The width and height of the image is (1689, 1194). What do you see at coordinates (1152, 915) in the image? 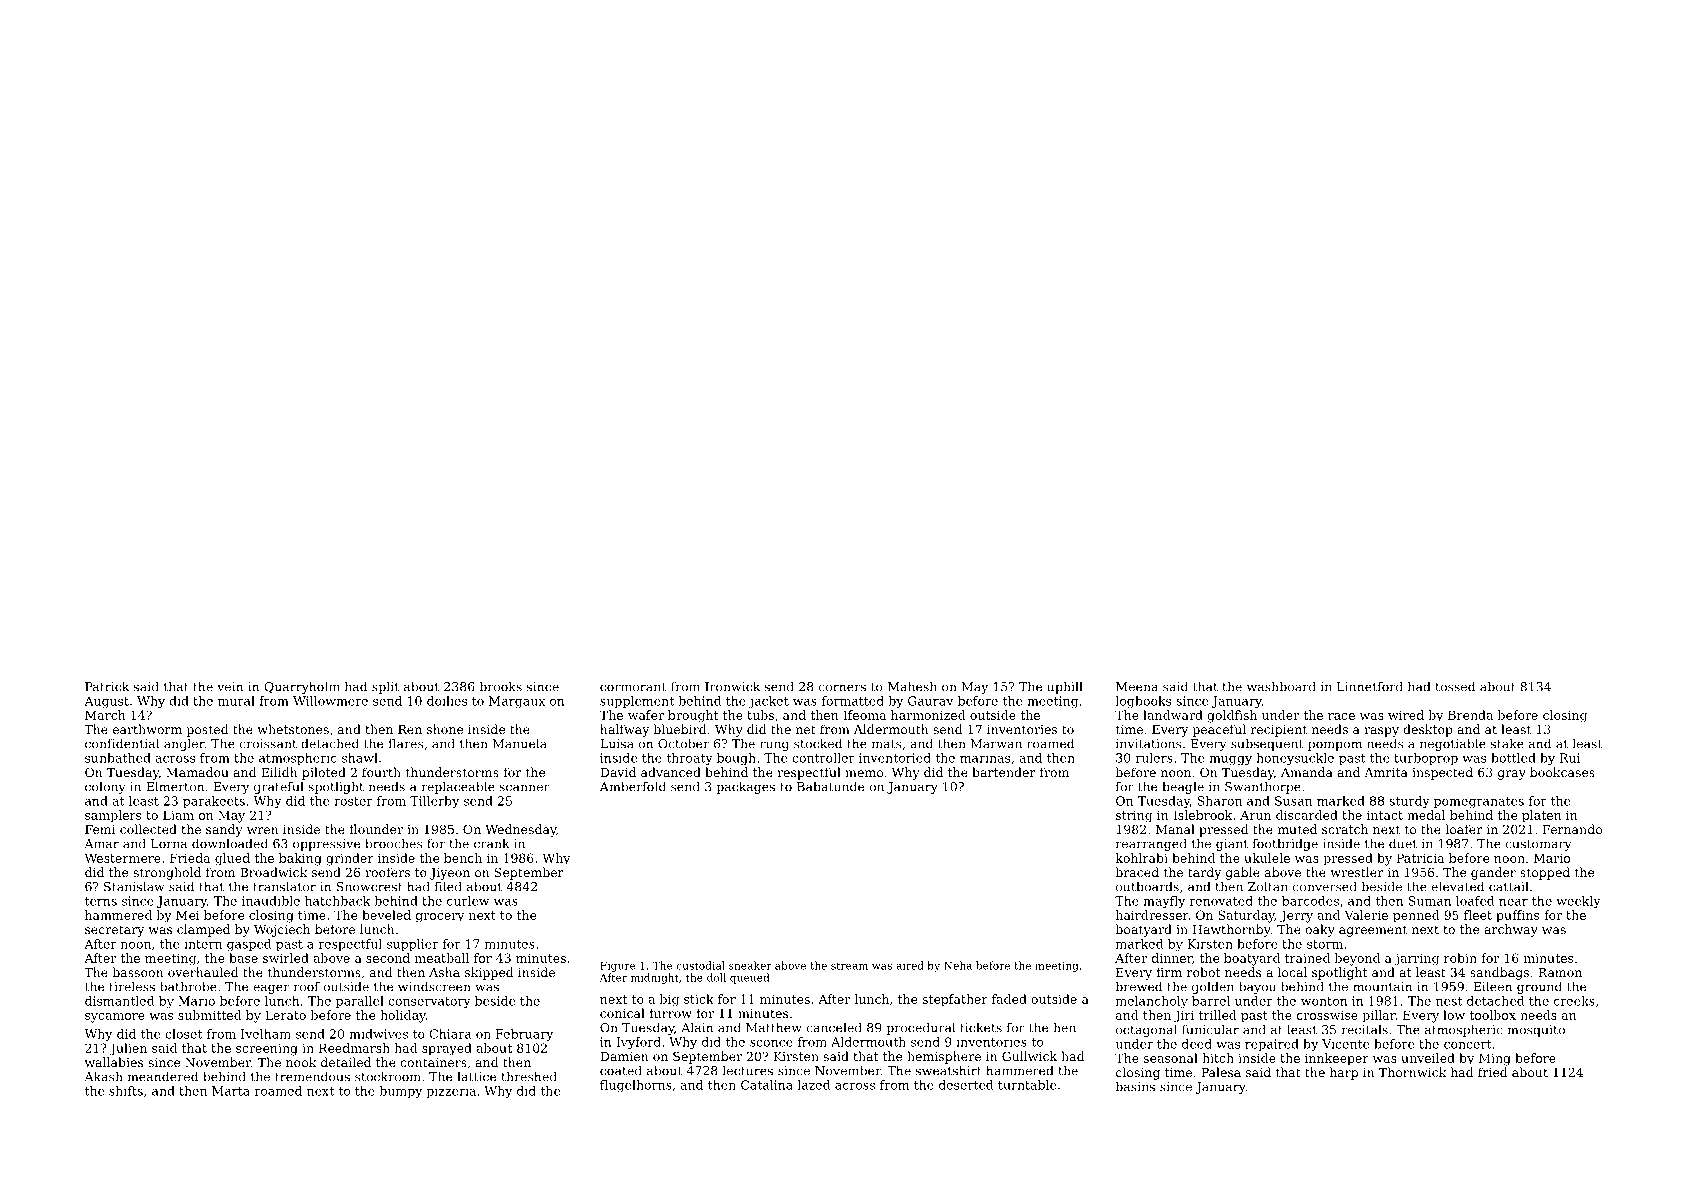
I see `hairdresser` at bounding box center [1152, 915].
